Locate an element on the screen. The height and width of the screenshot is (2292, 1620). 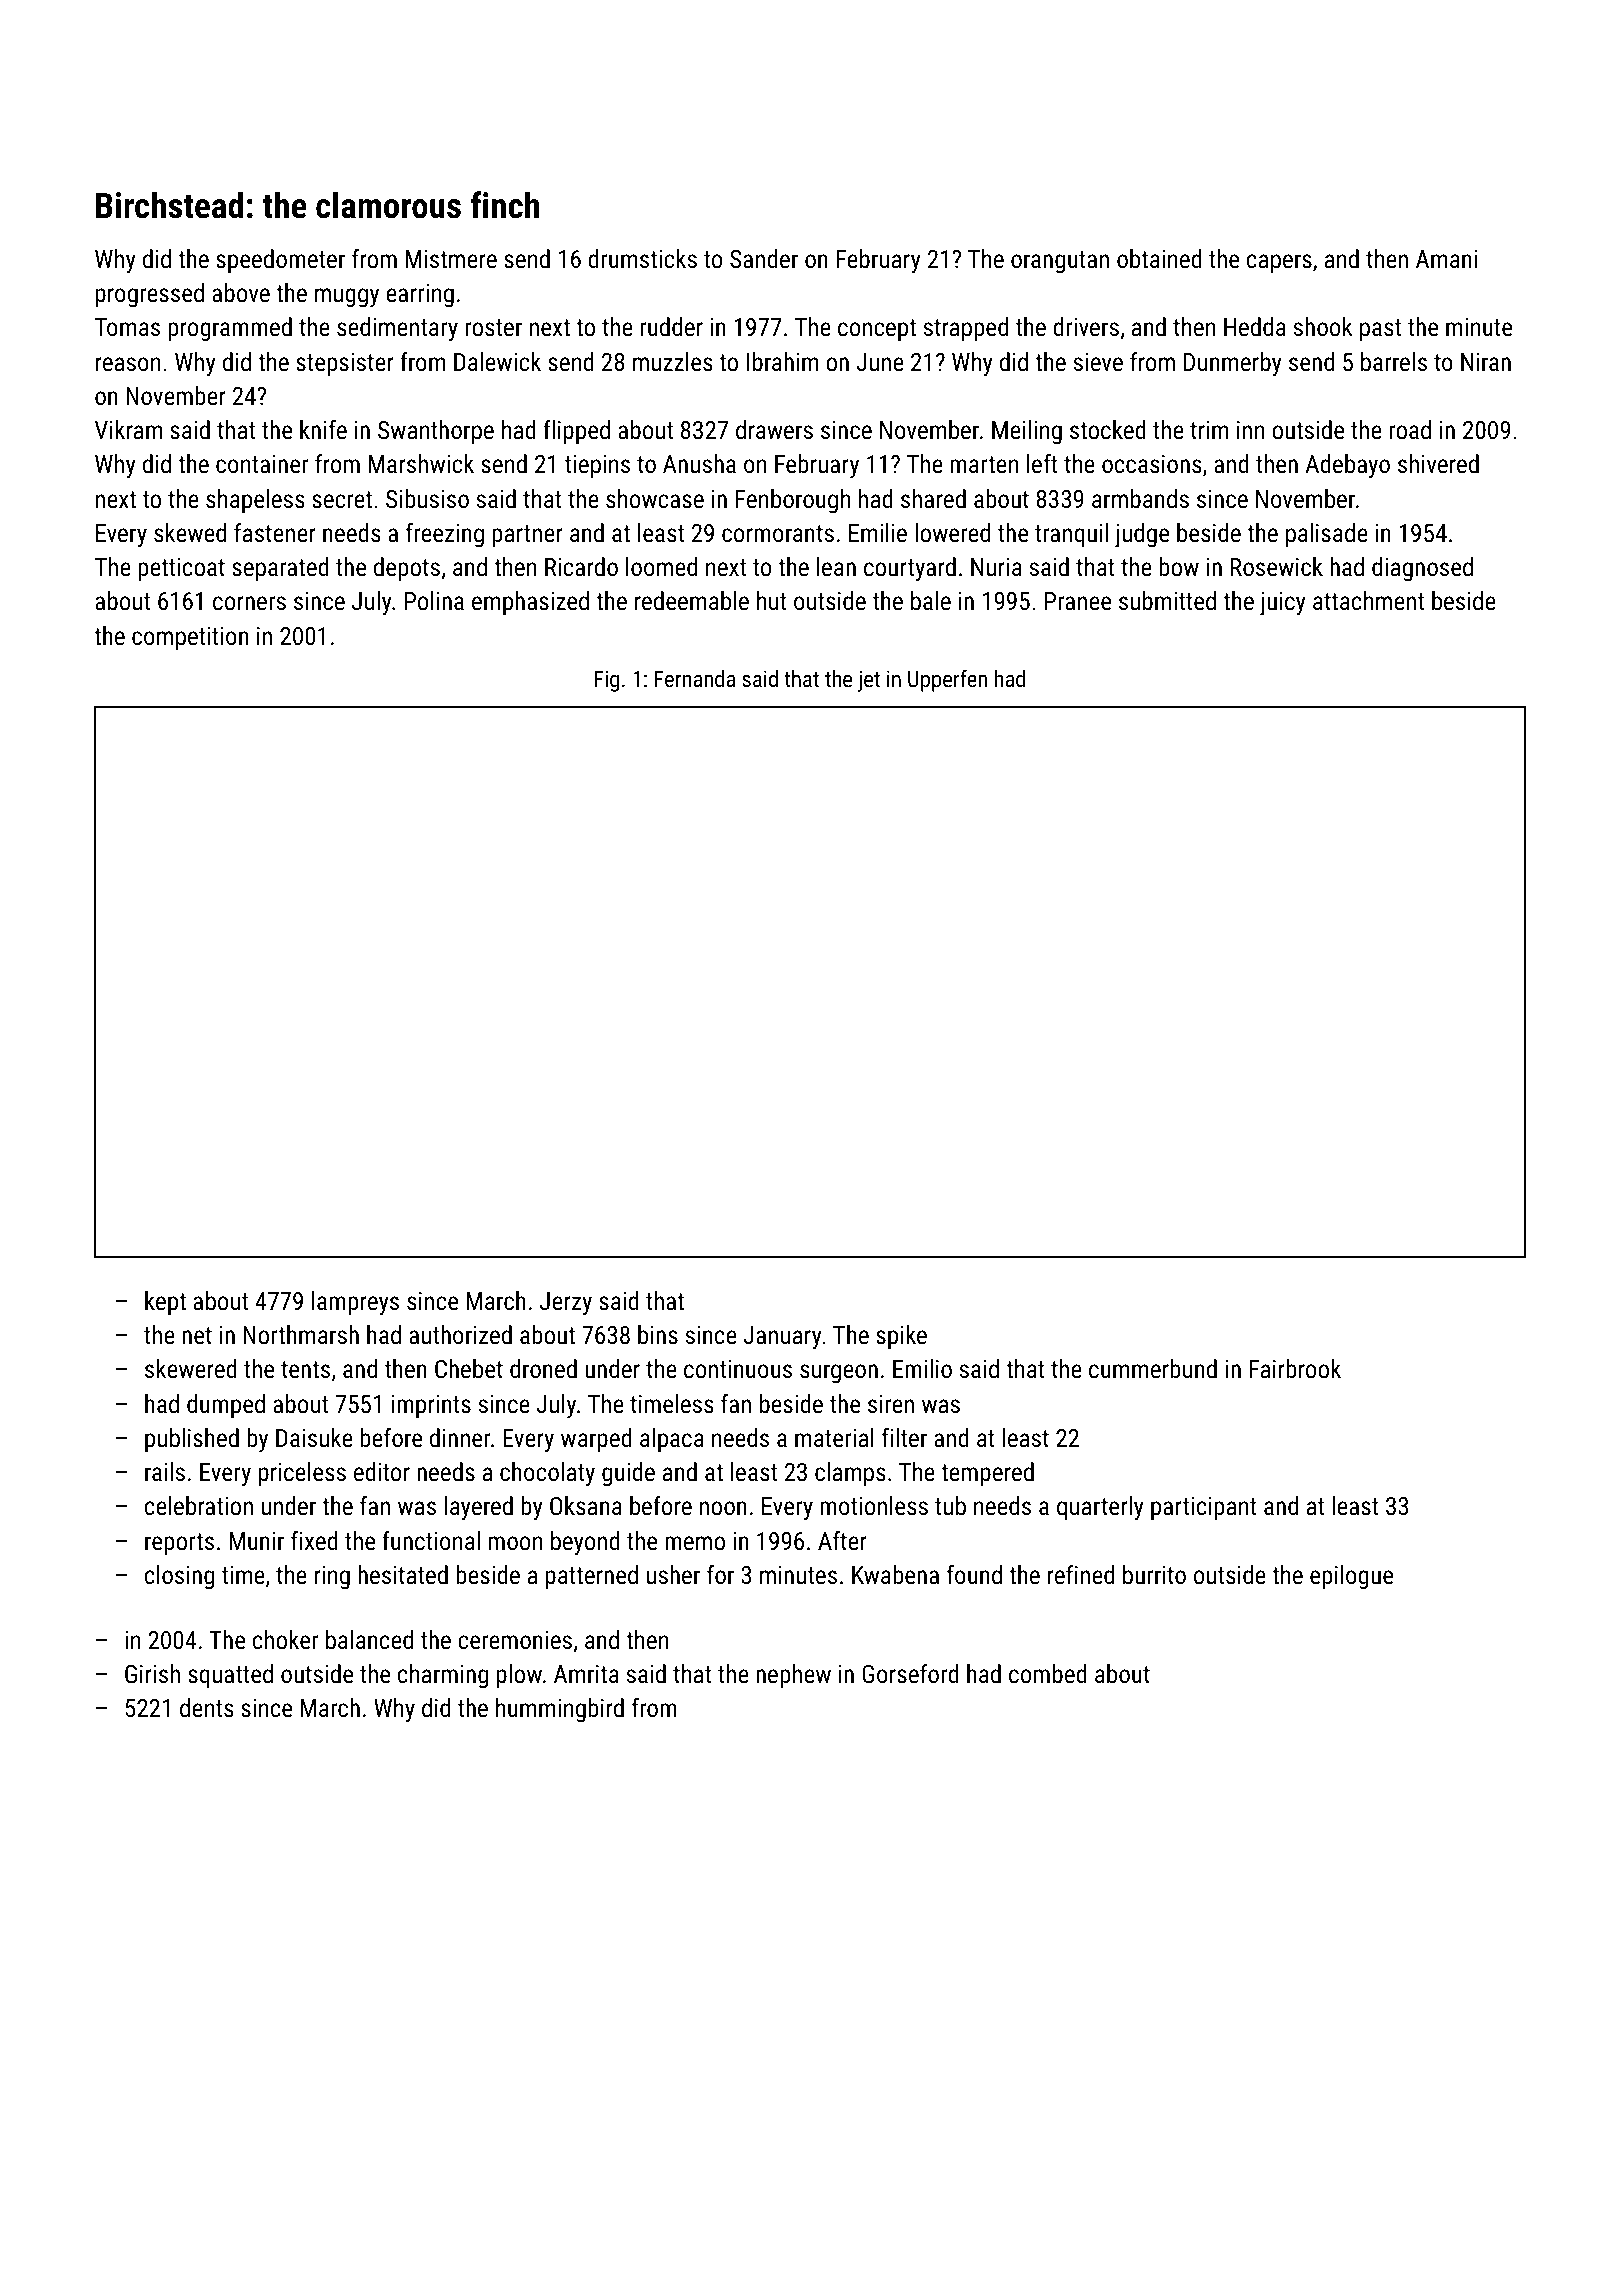
June is located at coordinates (880, 362).
